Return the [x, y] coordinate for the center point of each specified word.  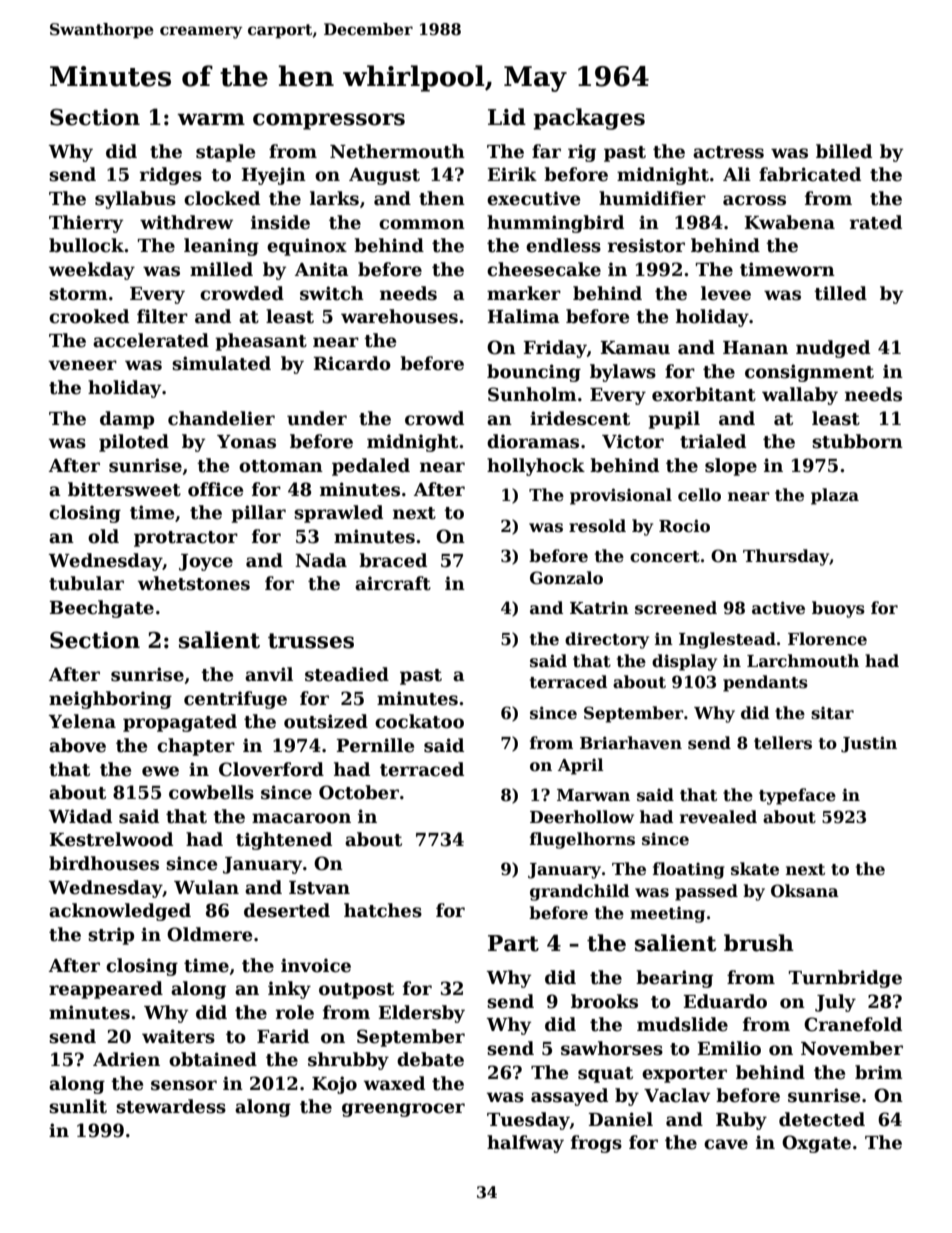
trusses [311, 641]
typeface [797, 796]
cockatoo [419, 721]
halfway [525, 1144]
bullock [86, 245]
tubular [86, 583]
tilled [840, 293]
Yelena [82, 721]
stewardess [171, 1106]
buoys [838, 609]
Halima [523, 316]
